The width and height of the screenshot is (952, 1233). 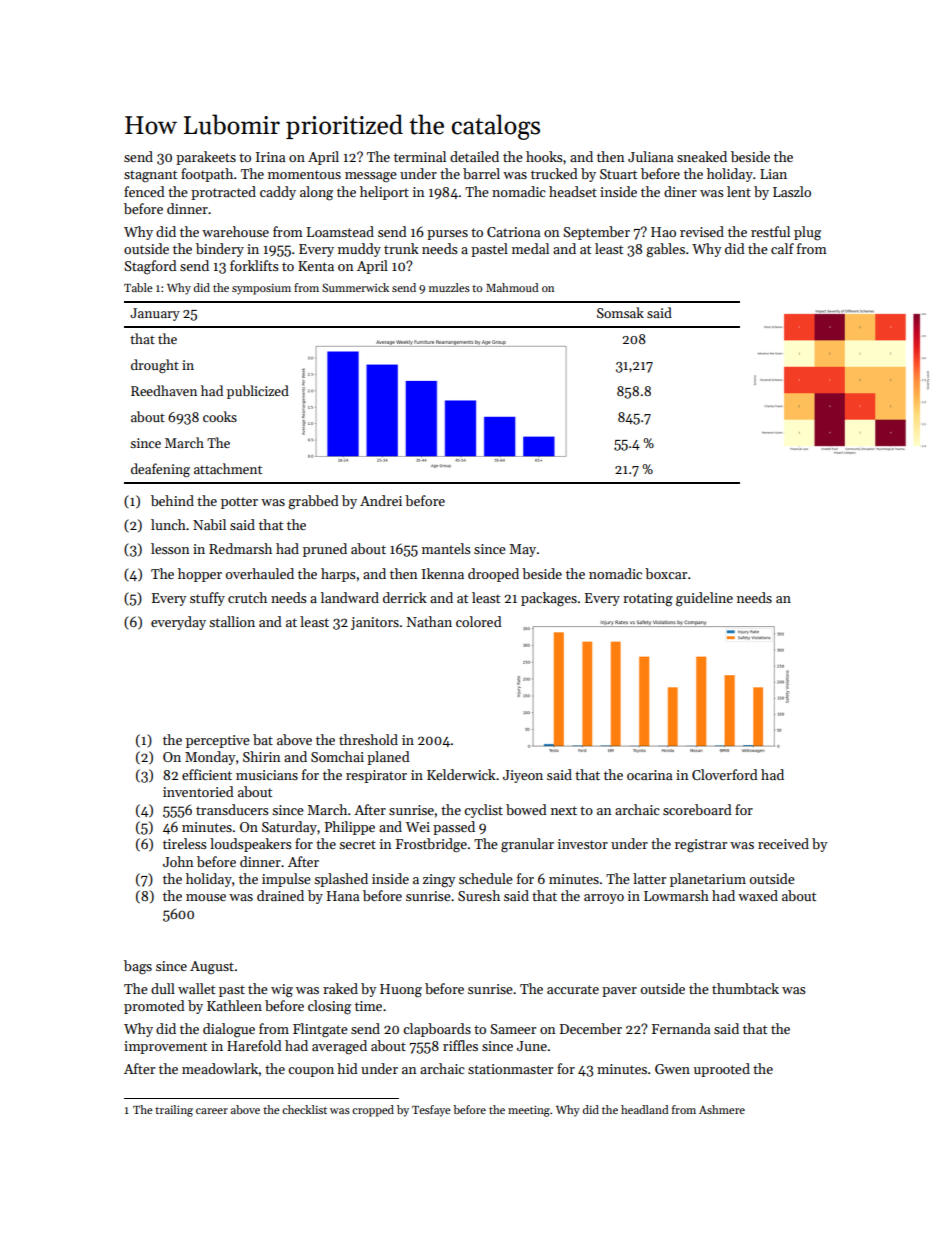 What do you see at coordinates (325, 550) in the screenshot?
I see `pruned` at bounding box center [325, 550].
